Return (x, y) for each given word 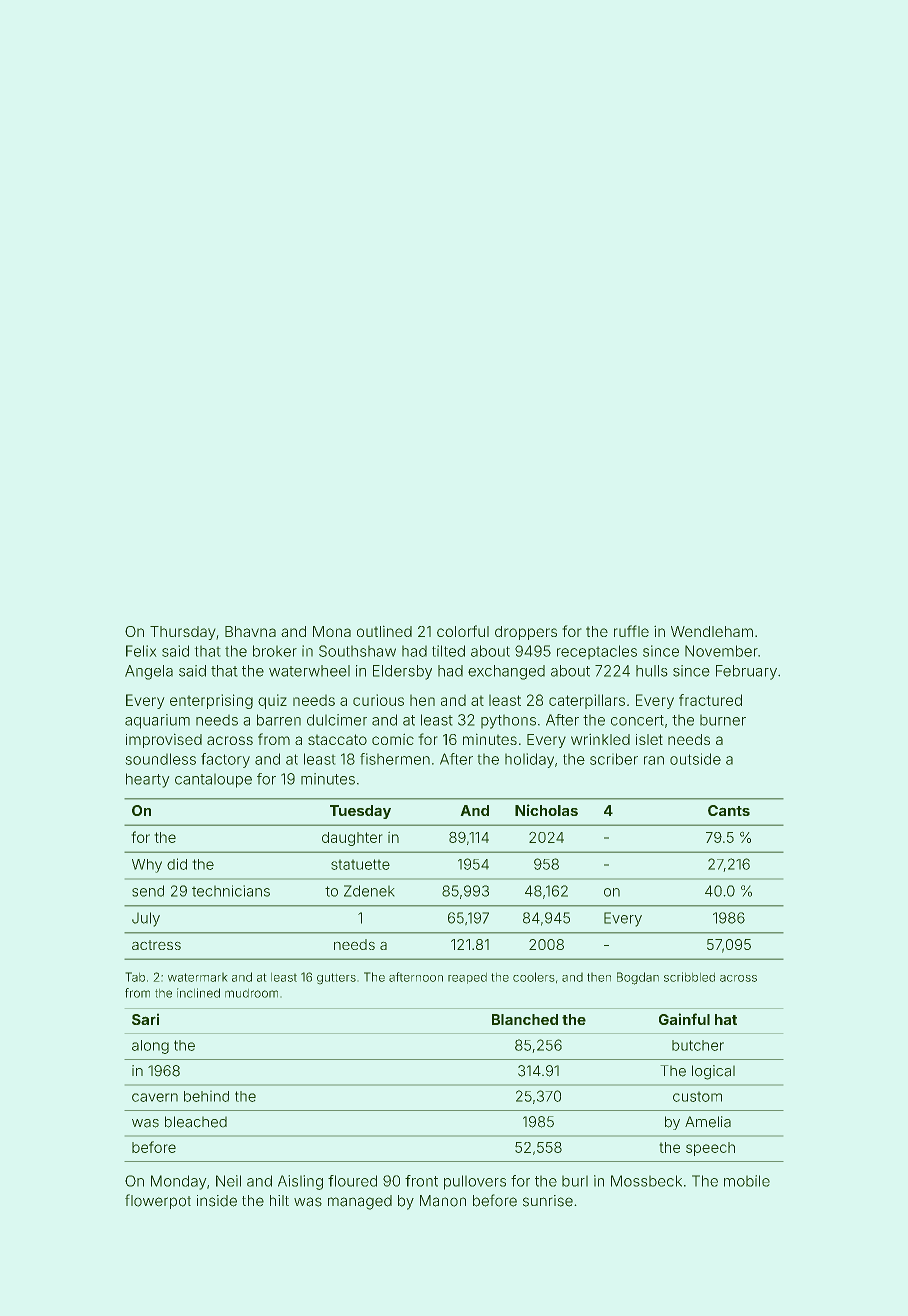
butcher (698, 1045)
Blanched (525, 1019)
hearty (147, 780)
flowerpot (158, 1201)
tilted (448, 651)
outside (695, 759)
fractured (710, 700)
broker (275, 651)
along (150, 1047)
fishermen (395, 759)
